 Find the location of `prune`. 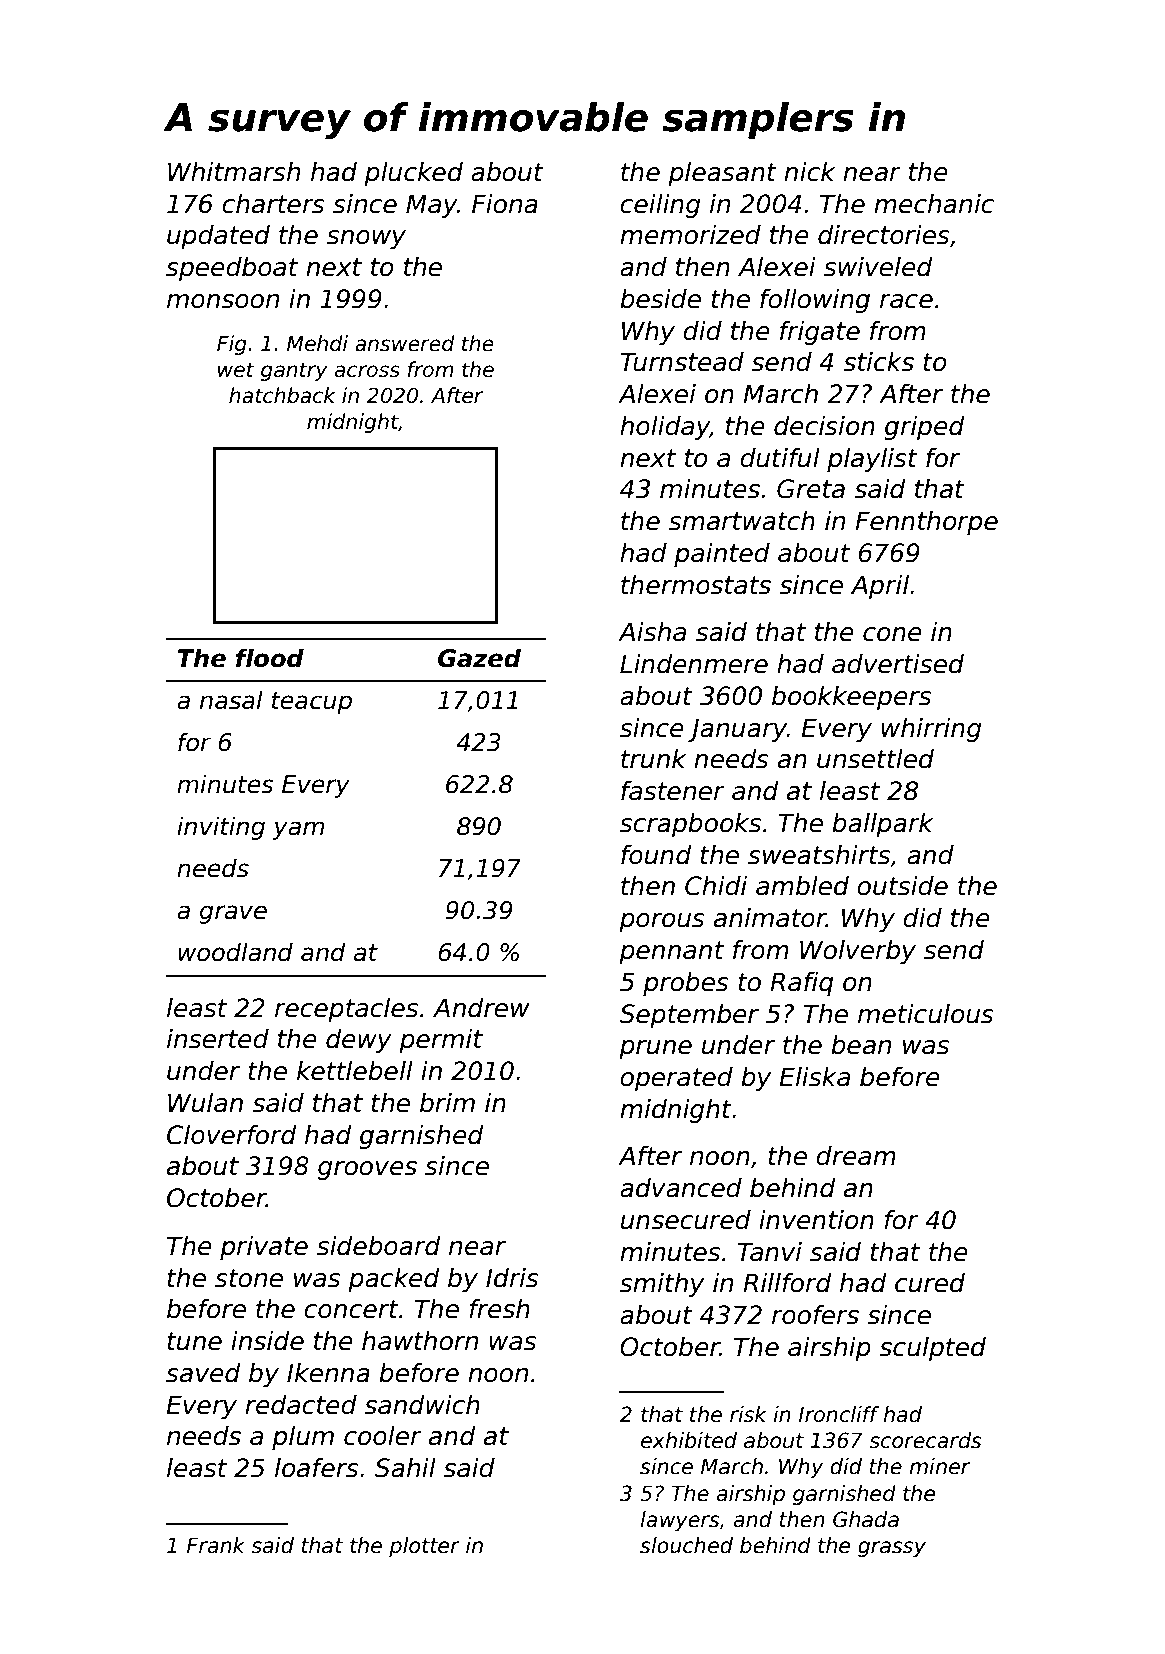

prune is located at coordinates (655, 1049).
